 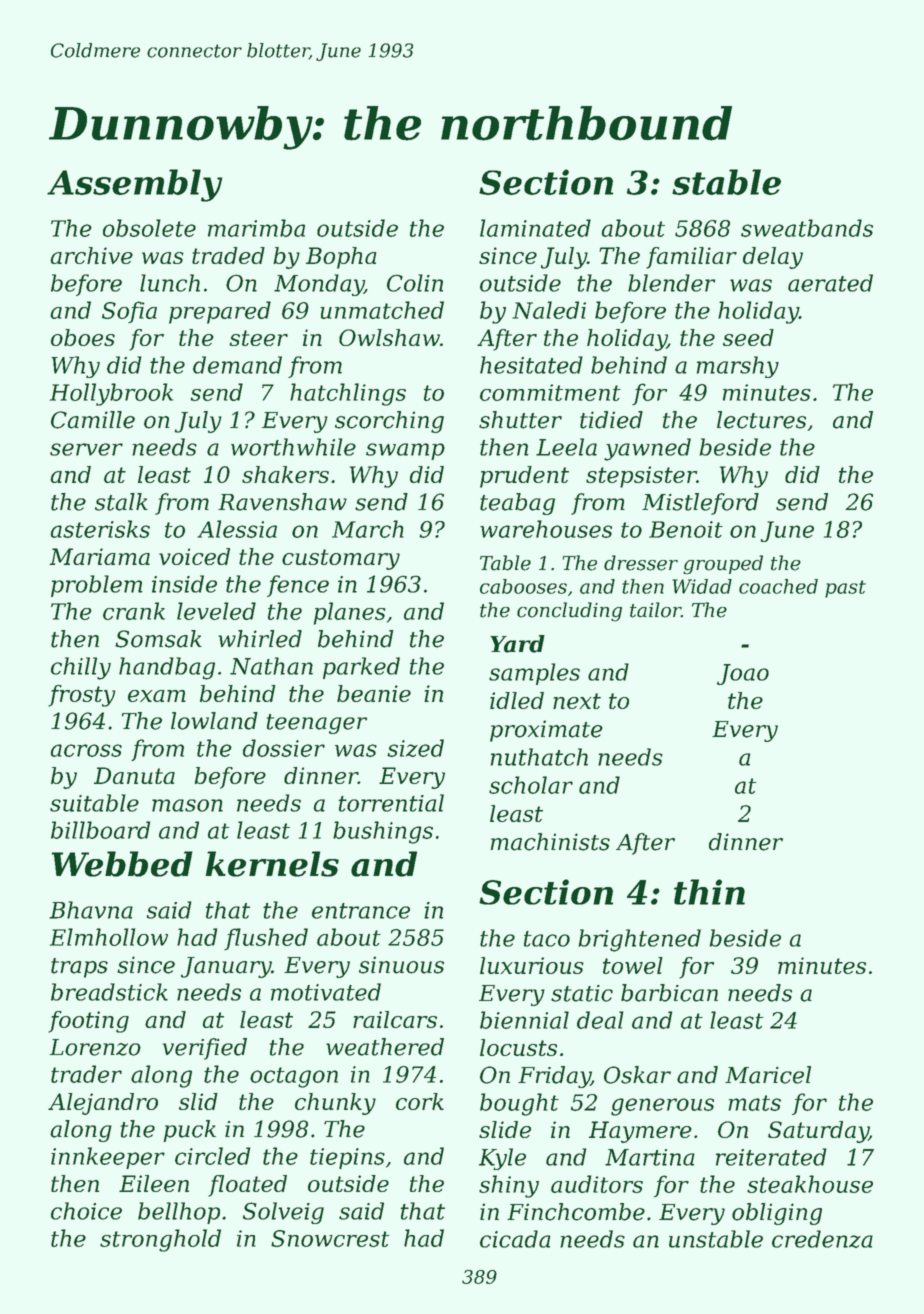 What do you see at coordinates (535, 228) in the screenshot?
I see `laminated` at bounding box center [535, 228].
